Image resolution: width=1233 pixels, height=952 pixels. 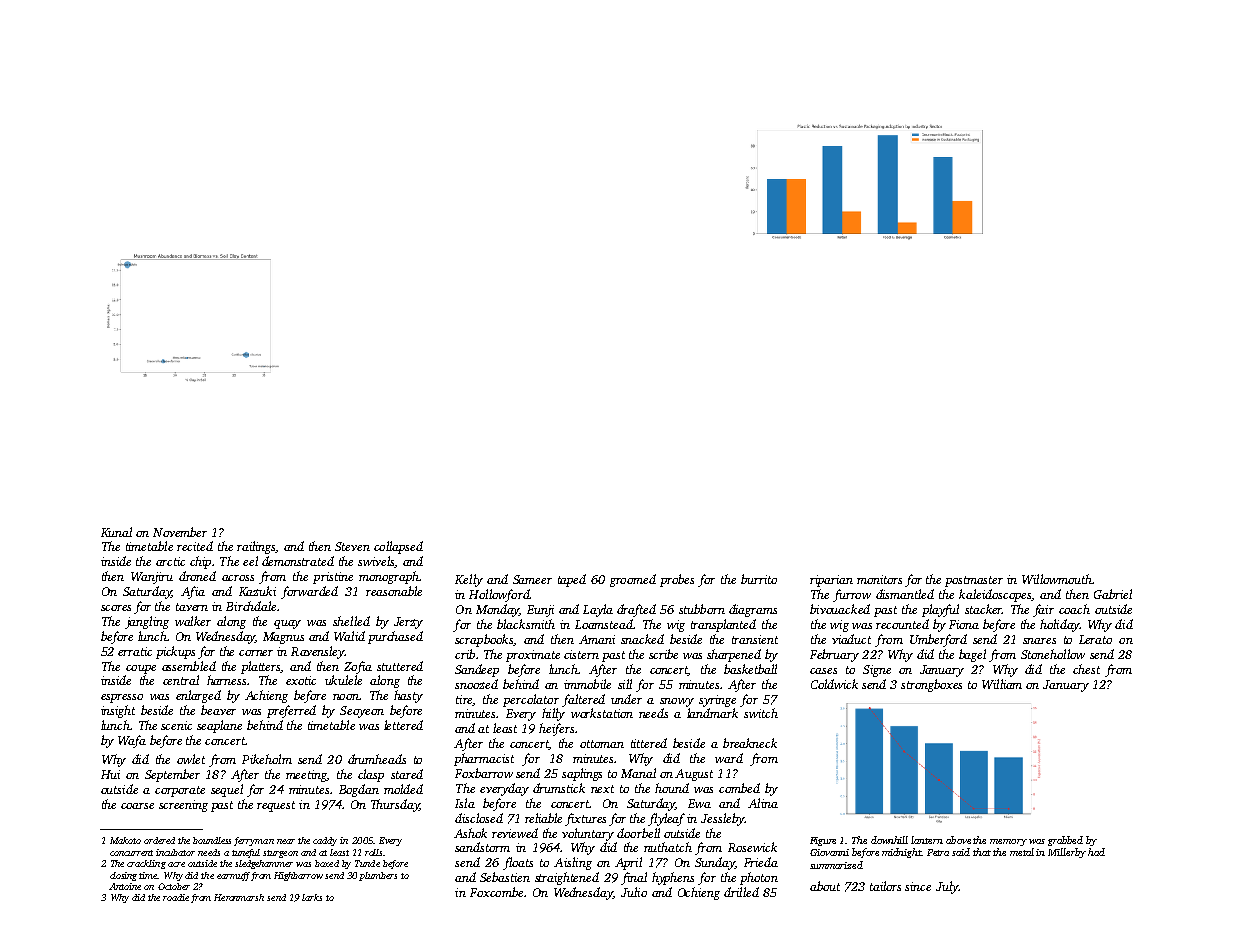 I want to click on immobile, so click(x=587, y=684).
